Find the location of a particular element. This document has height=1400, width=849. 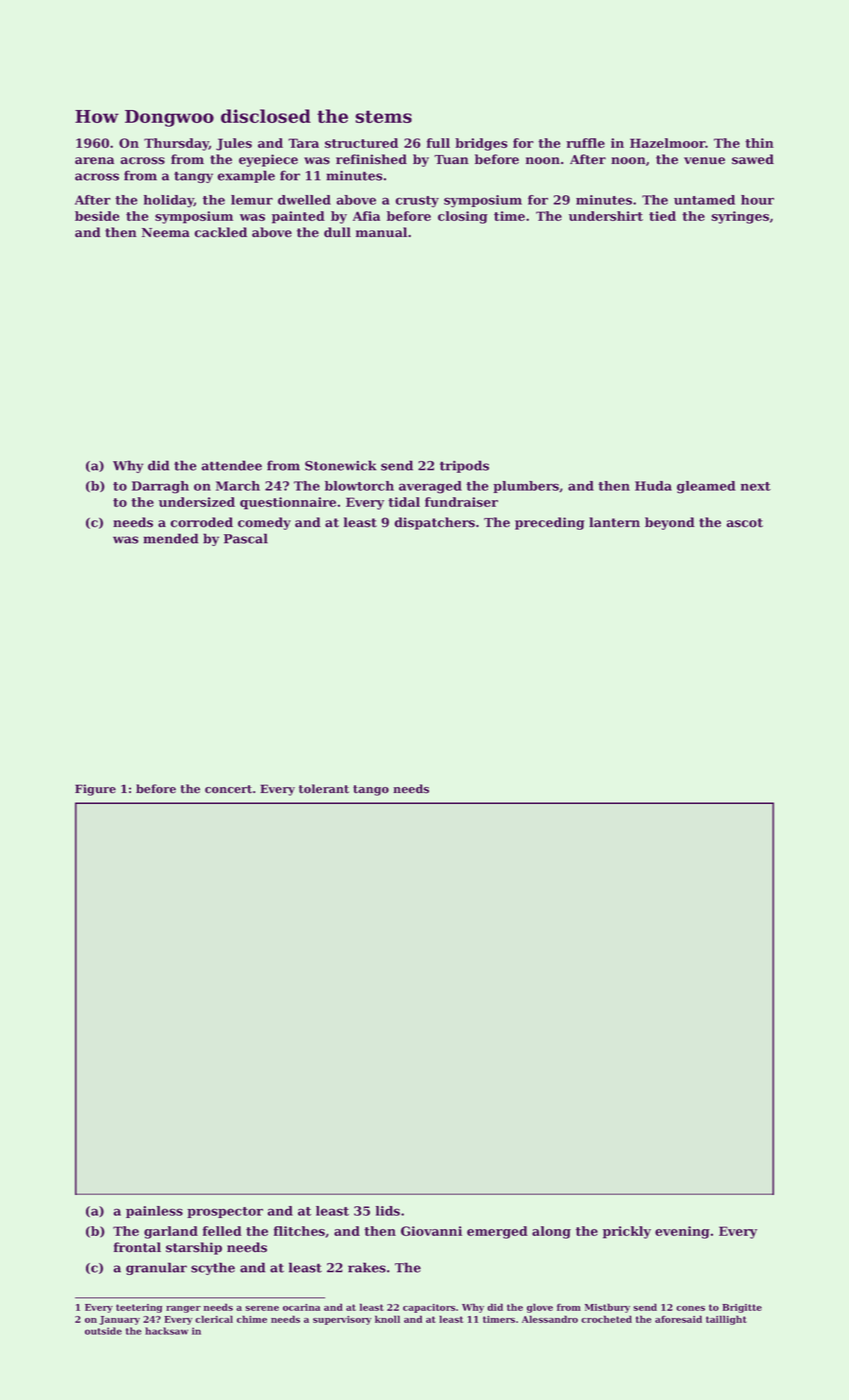

ascot is located at coordinates (744, 523).
